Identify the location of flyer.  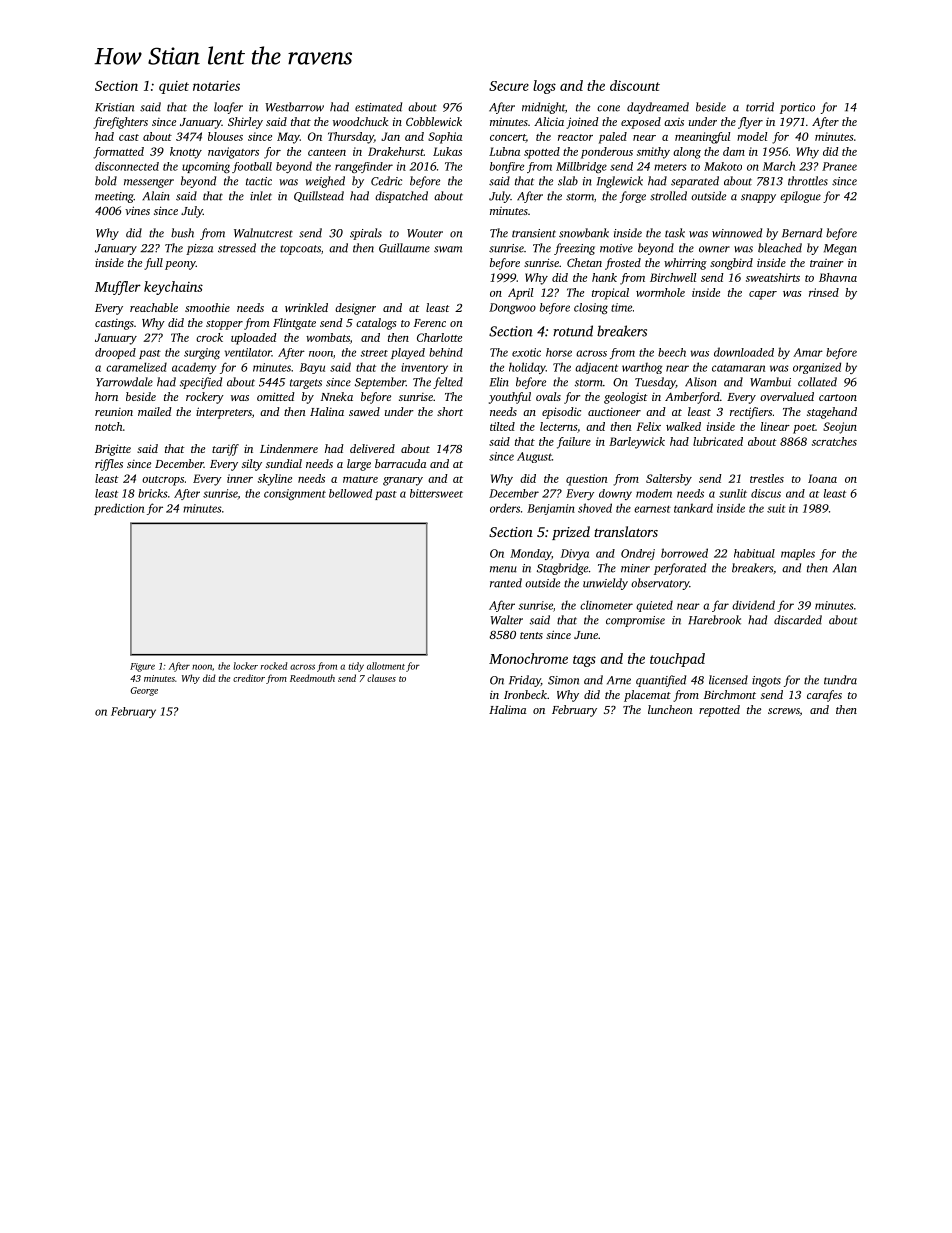
(750, 123).
